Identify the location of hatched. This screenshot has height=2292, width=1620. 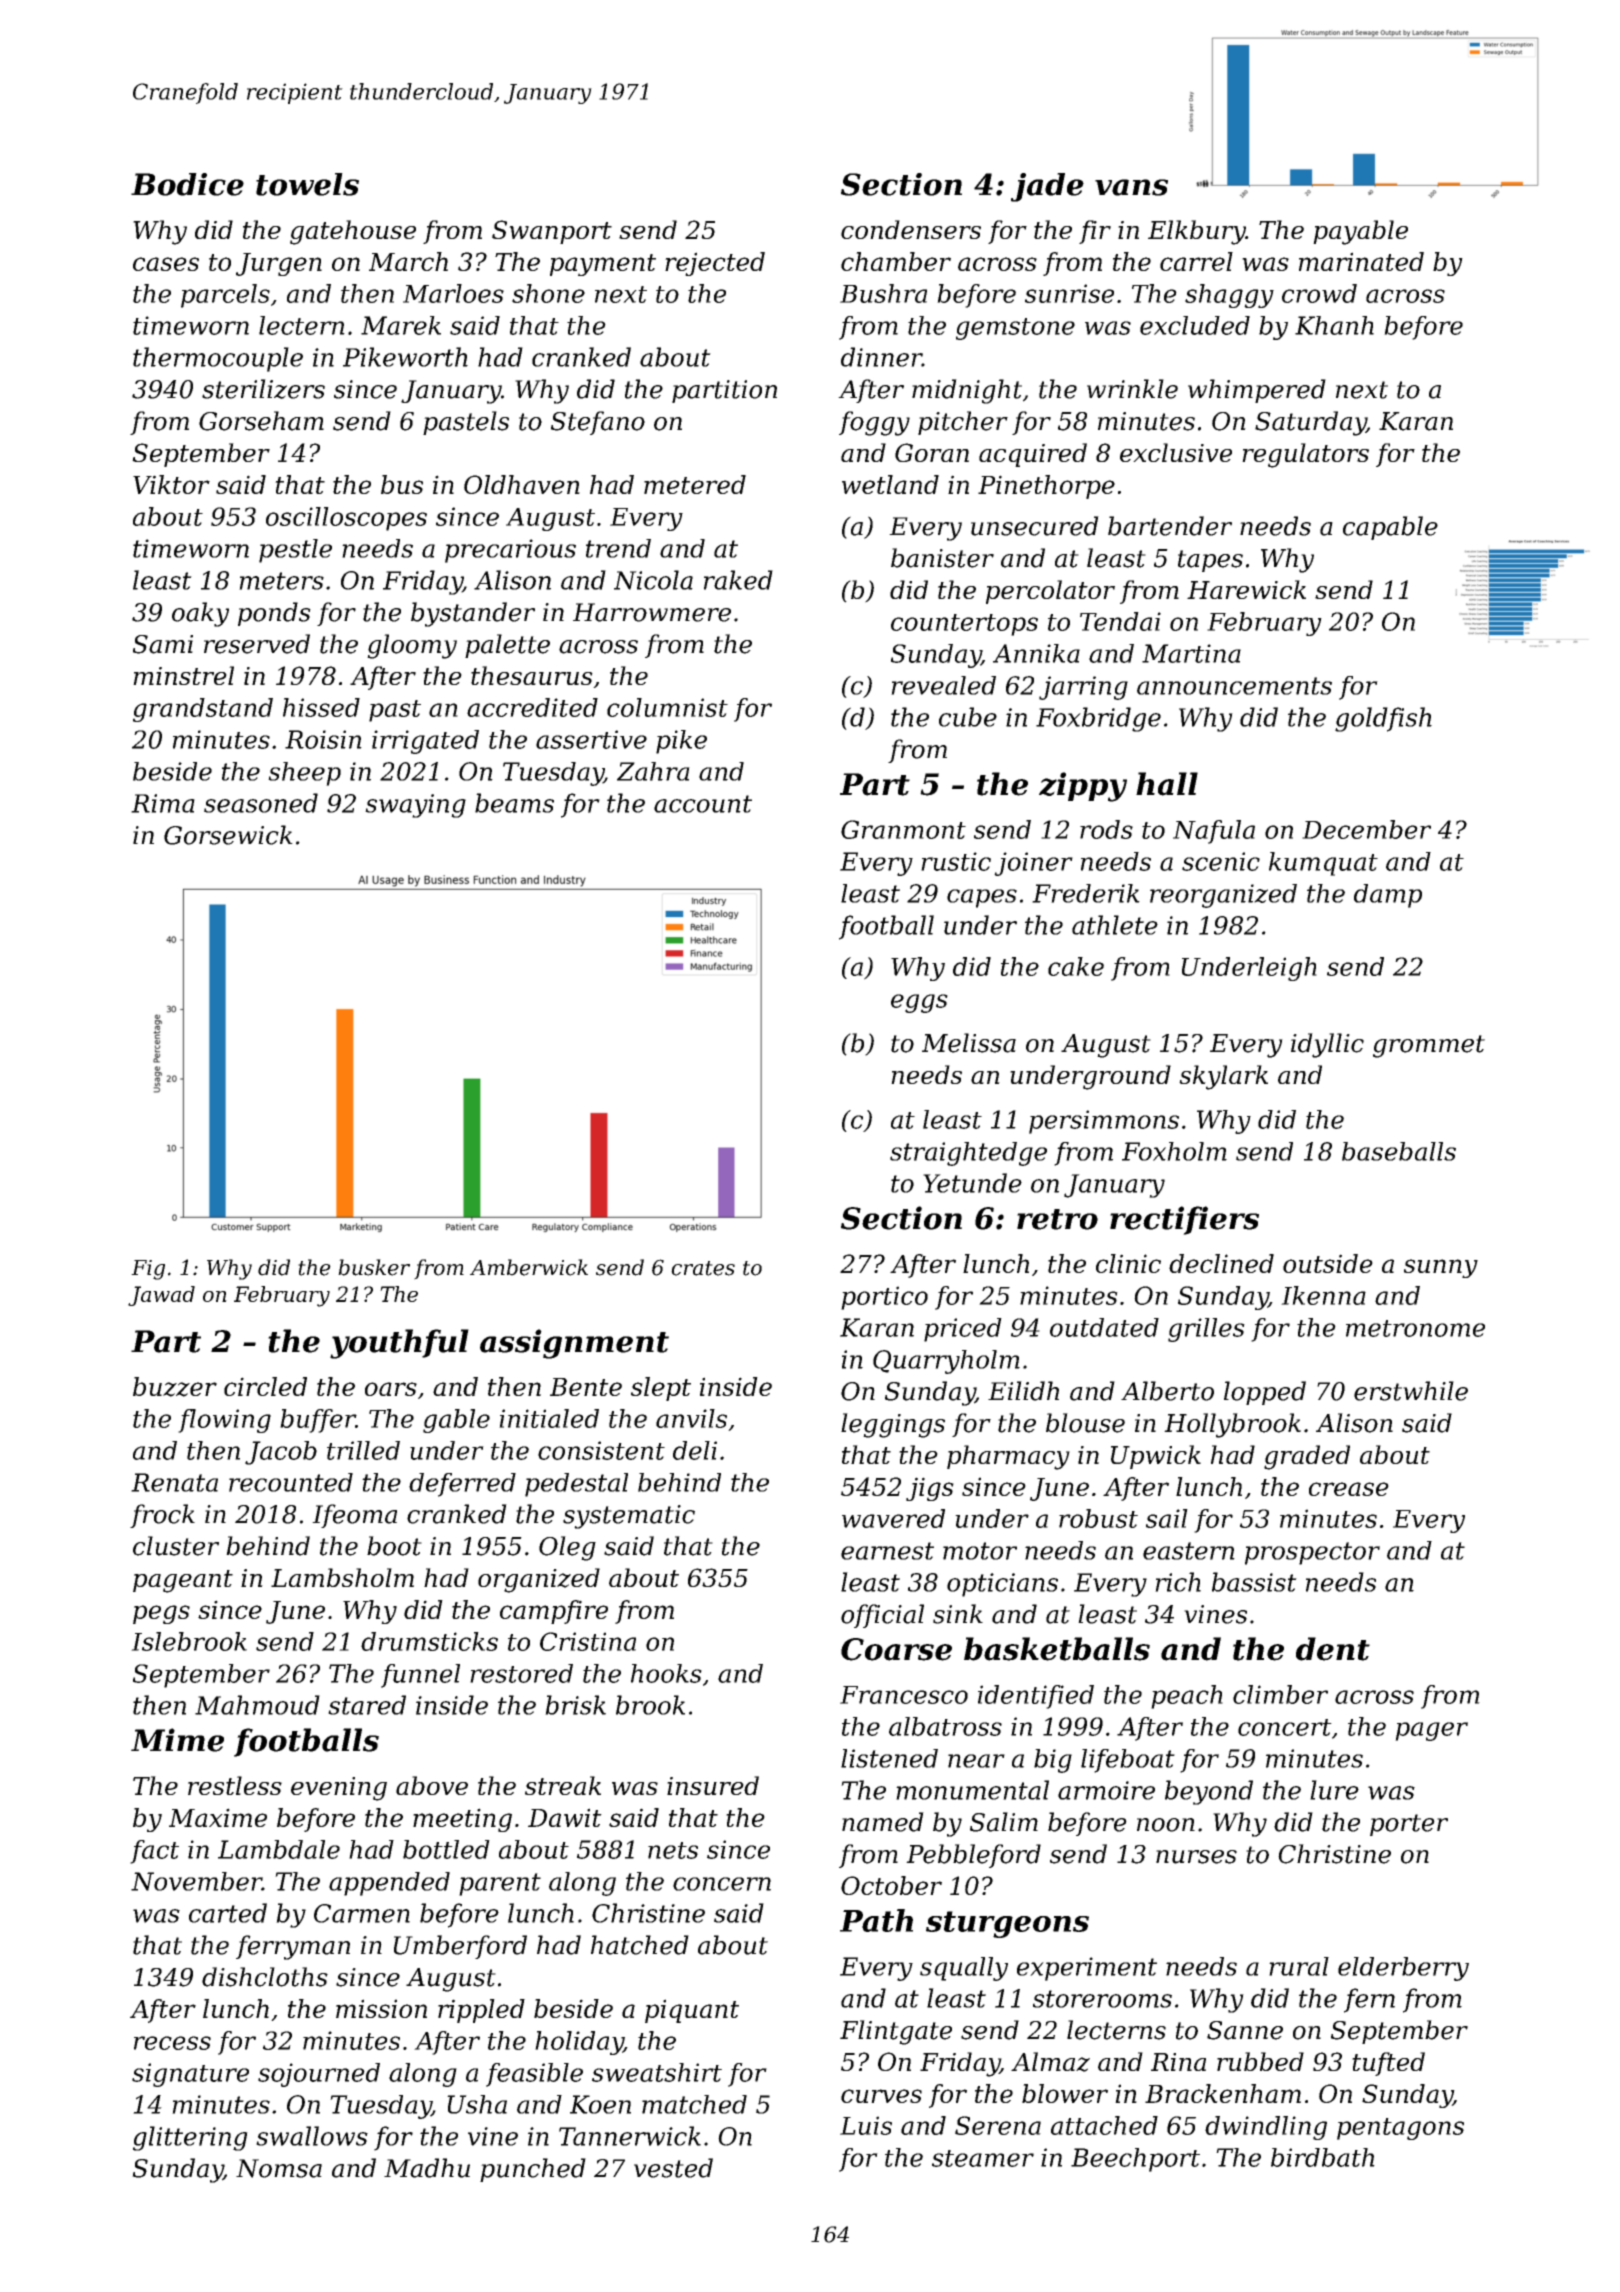
(640, 1945).
